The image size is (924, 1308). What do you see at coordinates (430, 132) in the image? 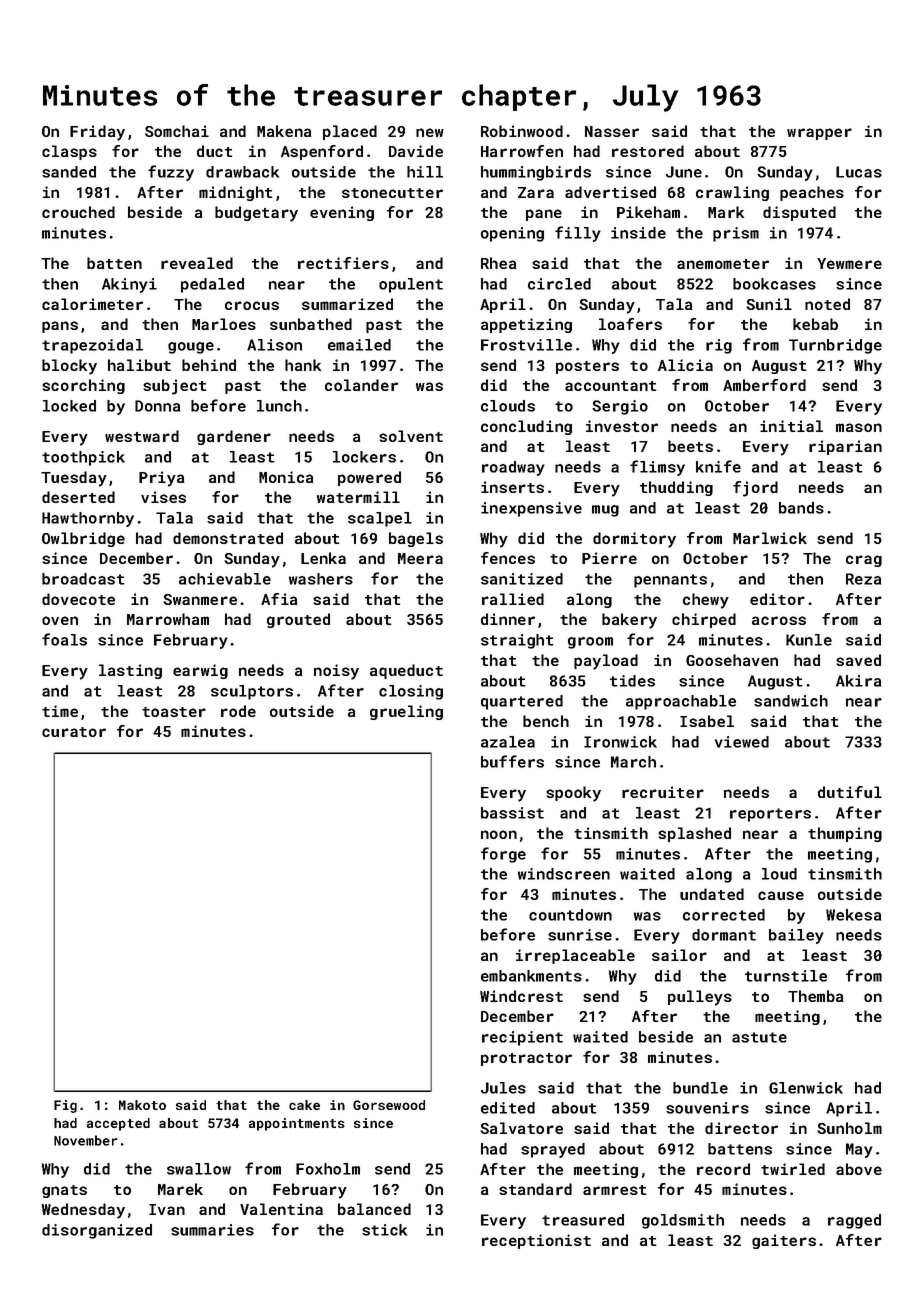
I see `new` at bounding box center [430, 132].
